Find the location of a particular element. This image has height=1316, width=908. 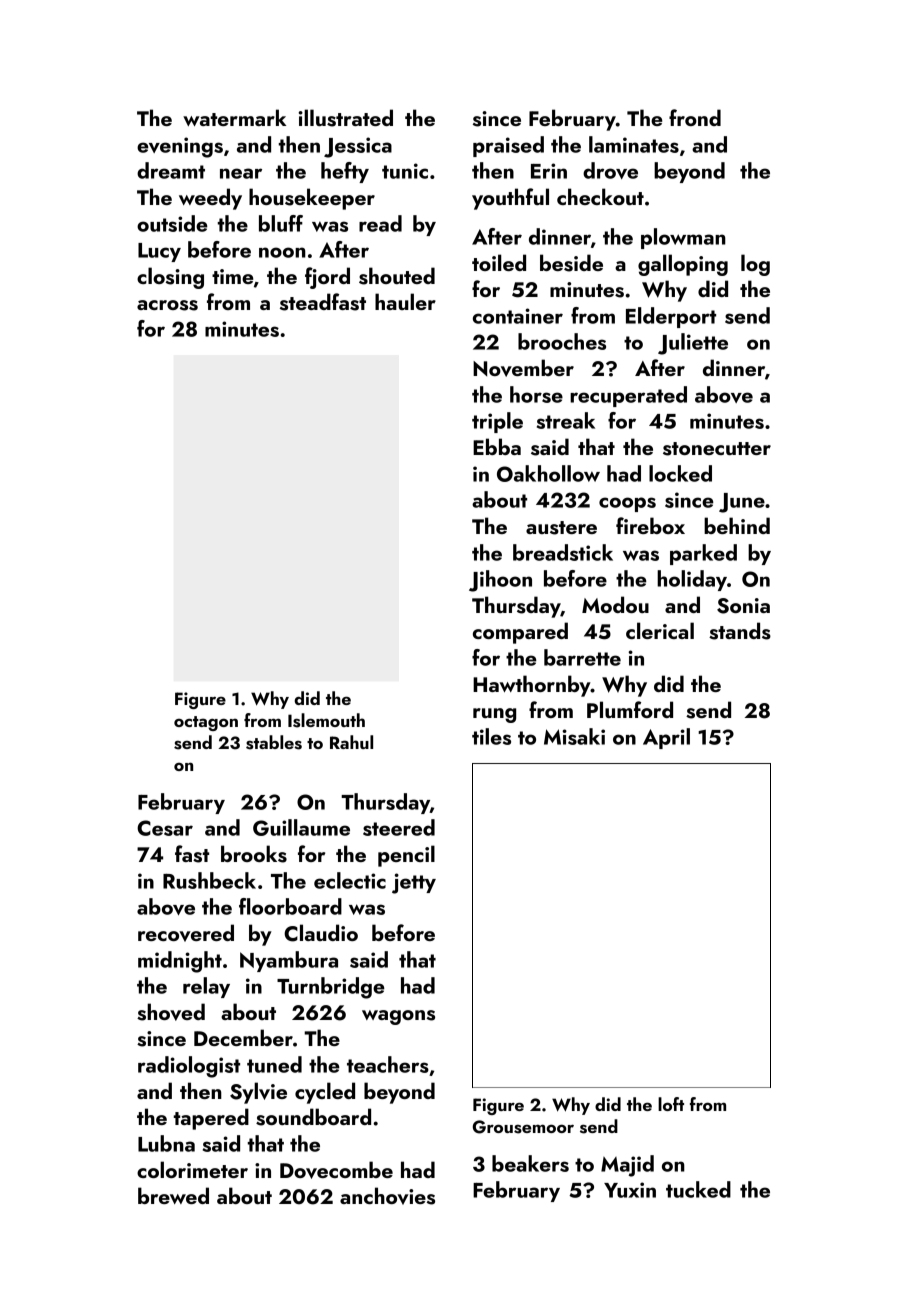

radiologist is located at coordinates (189, 1067).
